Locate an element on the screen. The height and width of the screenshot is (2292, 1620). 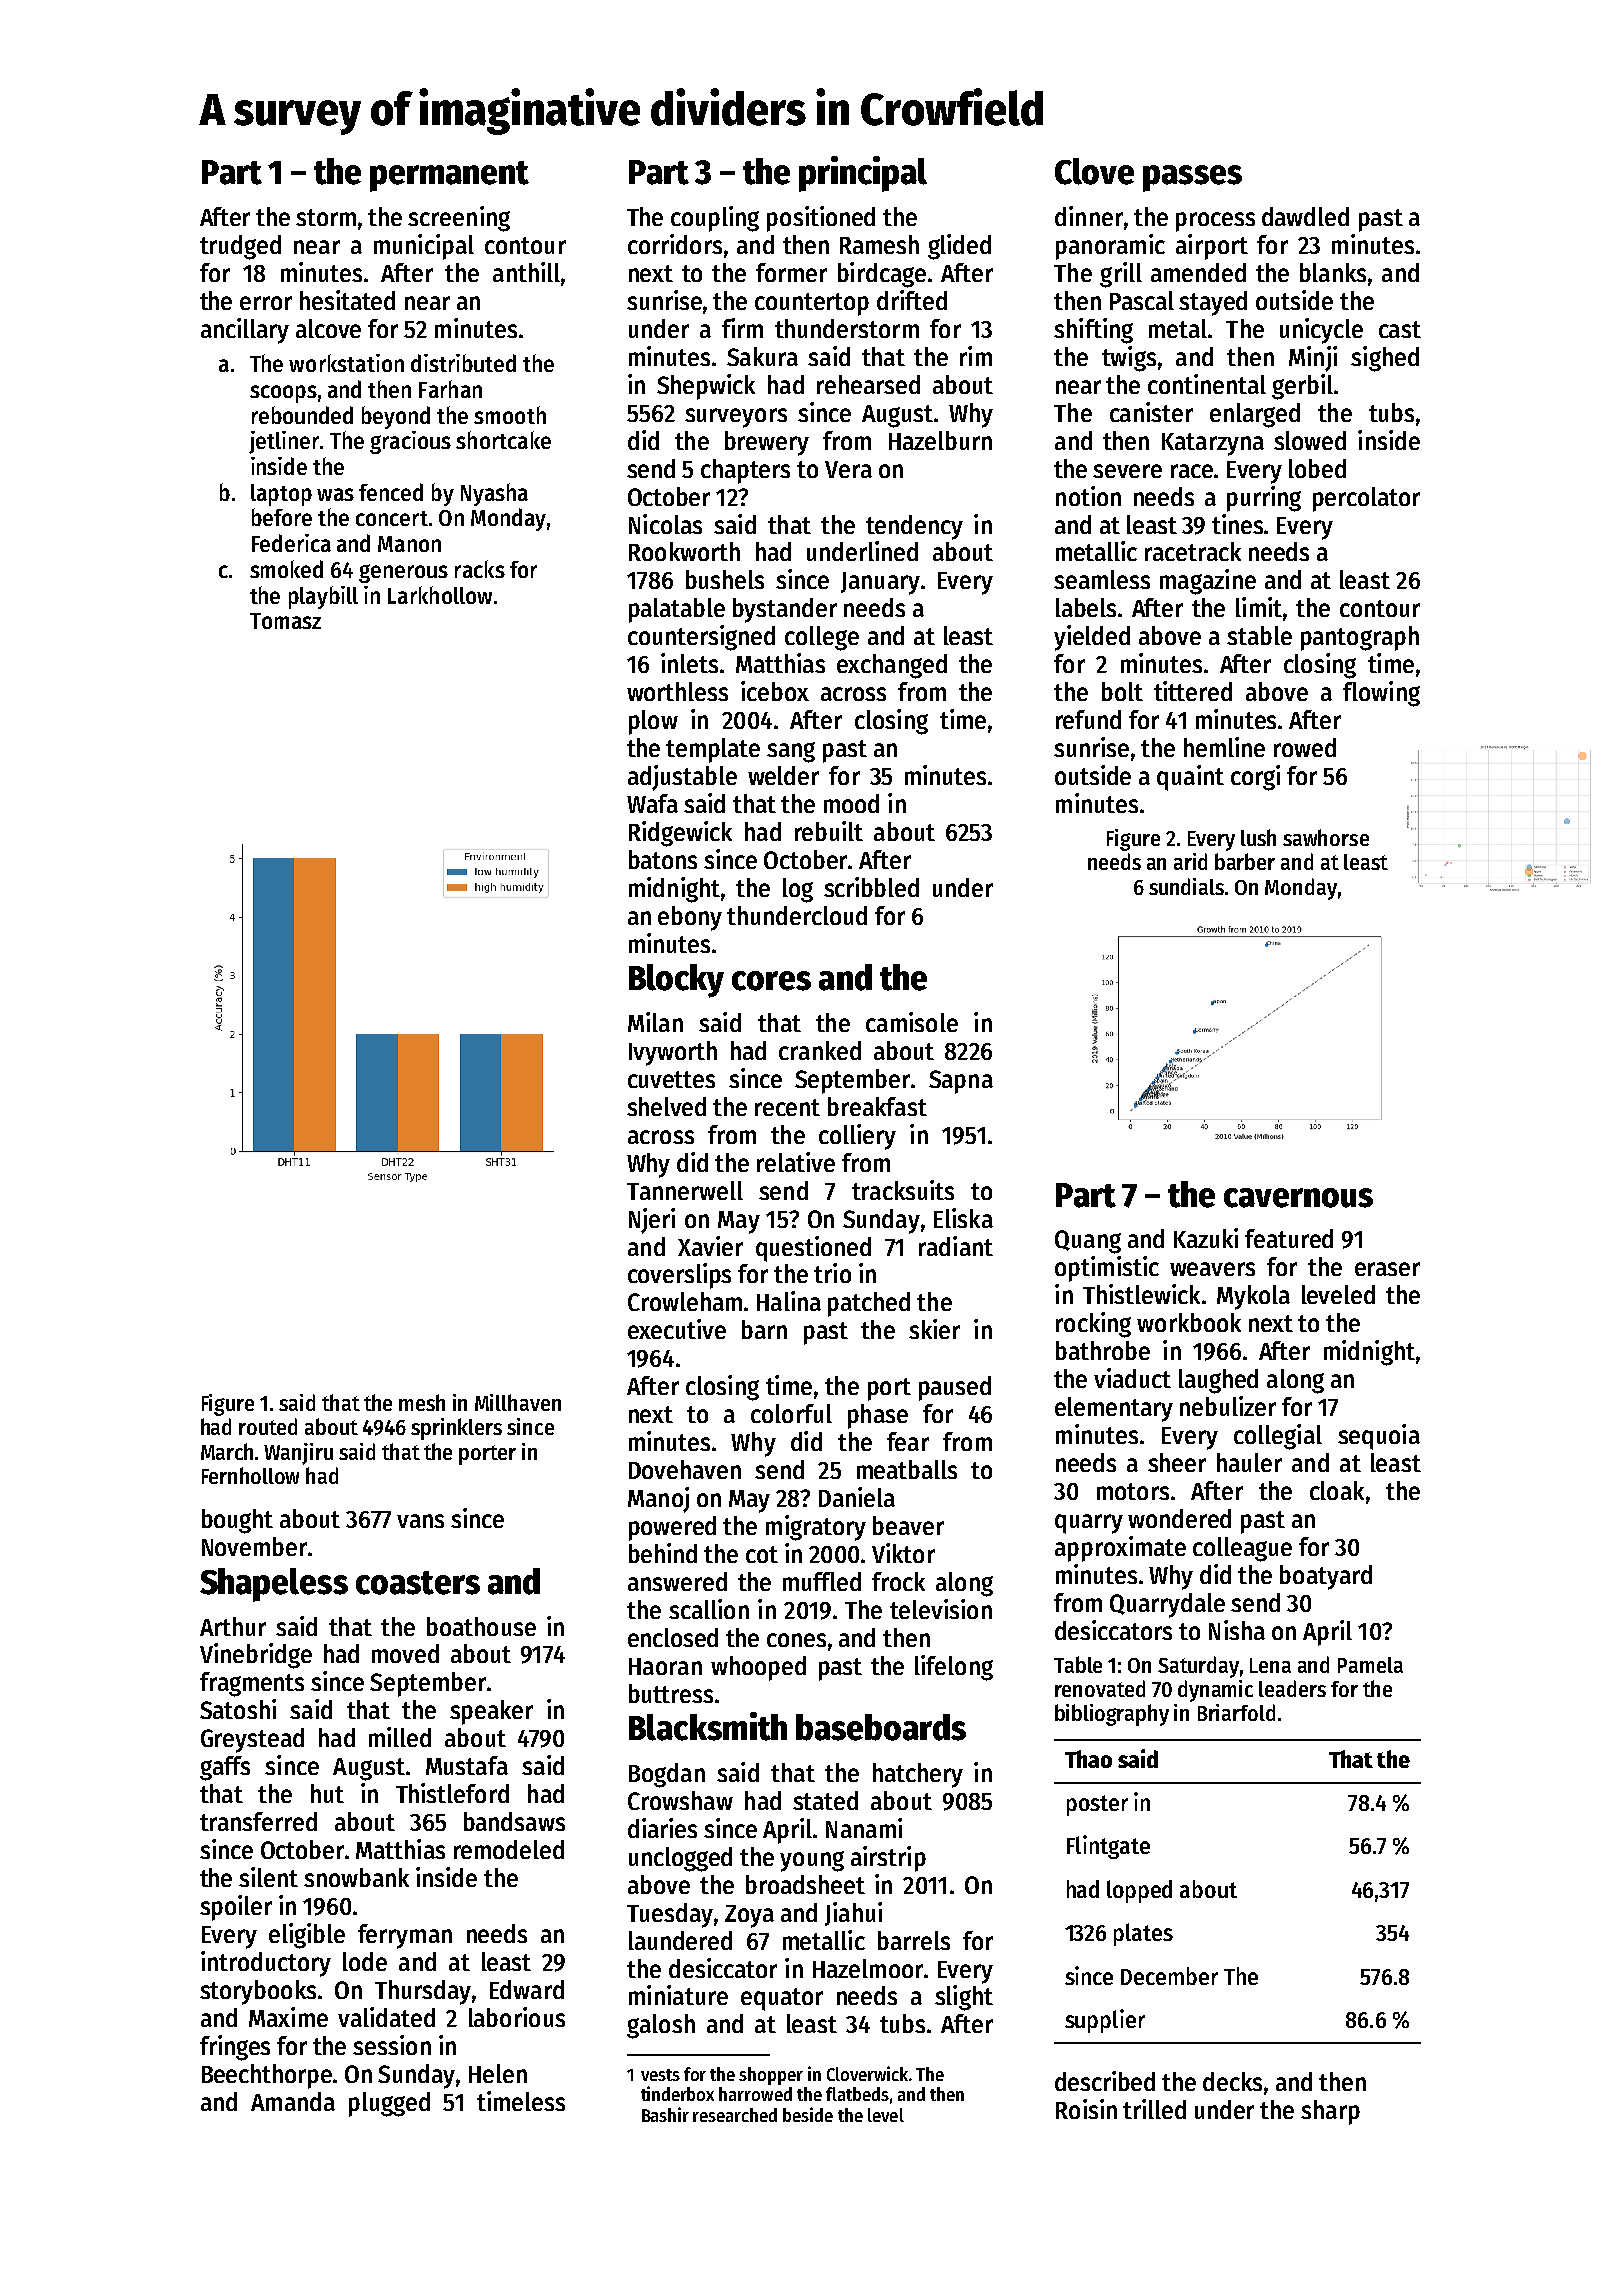
snowbank is located at coordinates (356, 1877).
